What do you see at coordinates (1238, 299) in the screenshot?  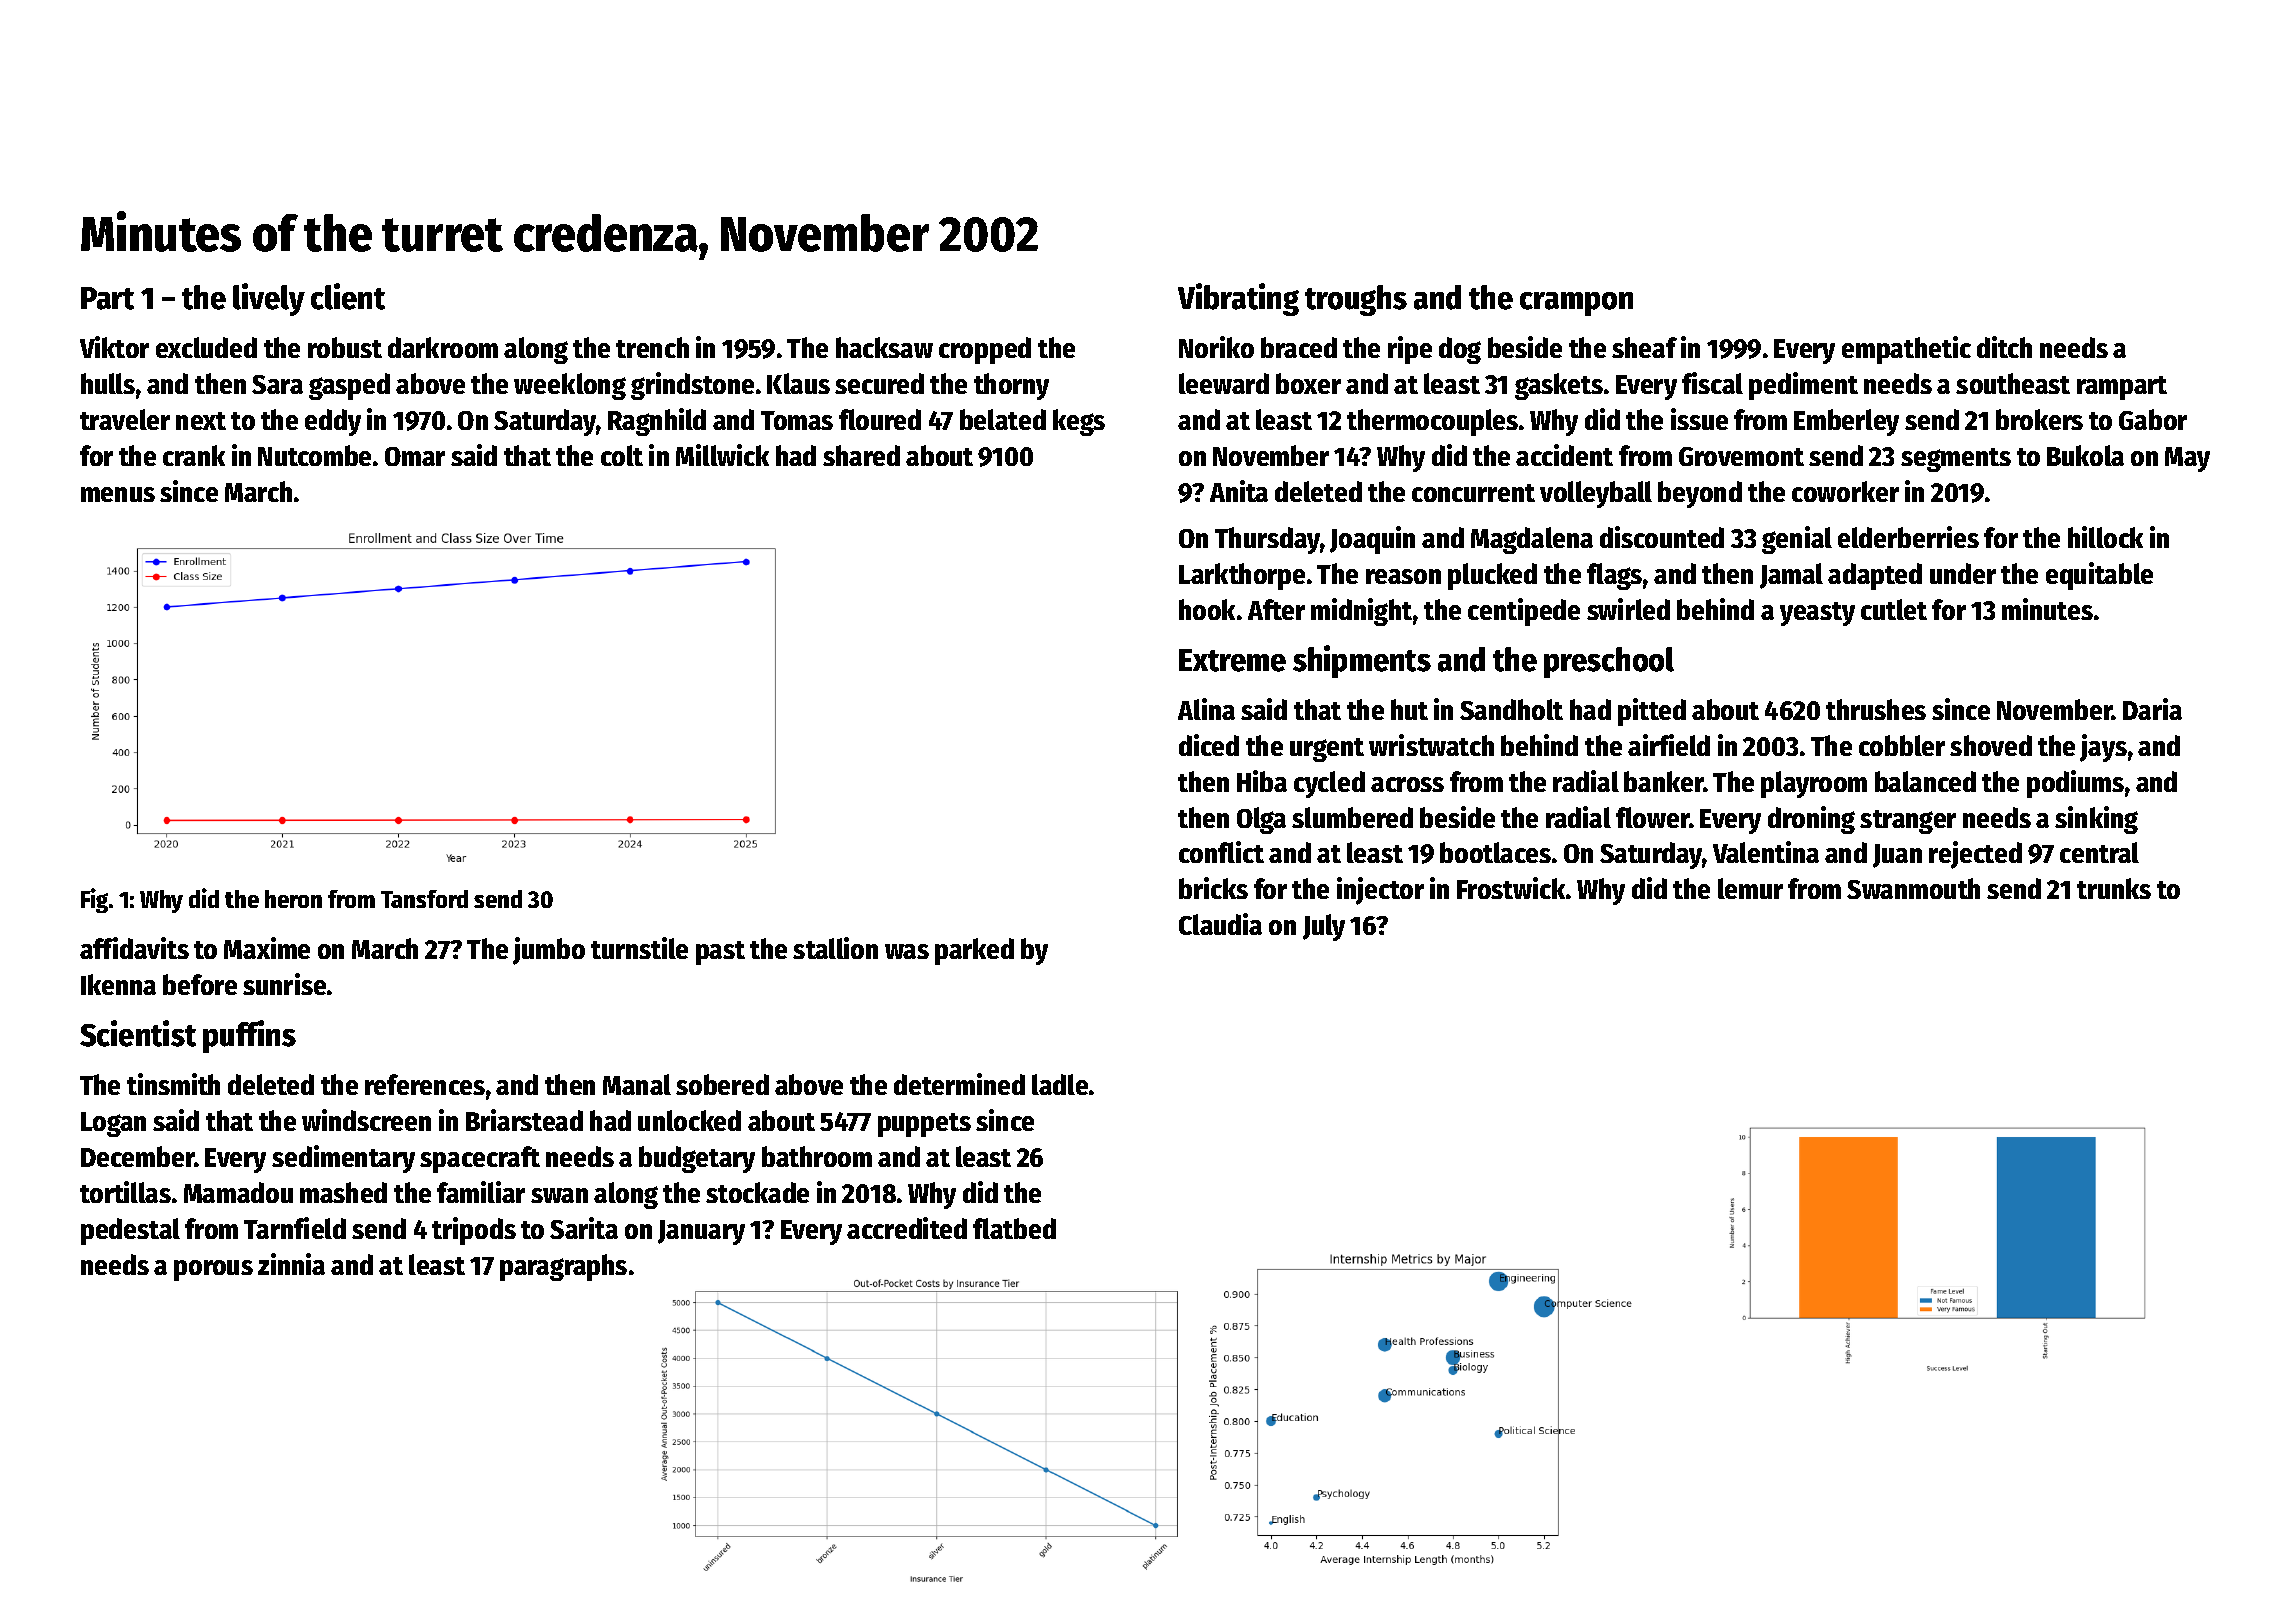 I see `Vibrating` at bounding box center [1238, 299].
